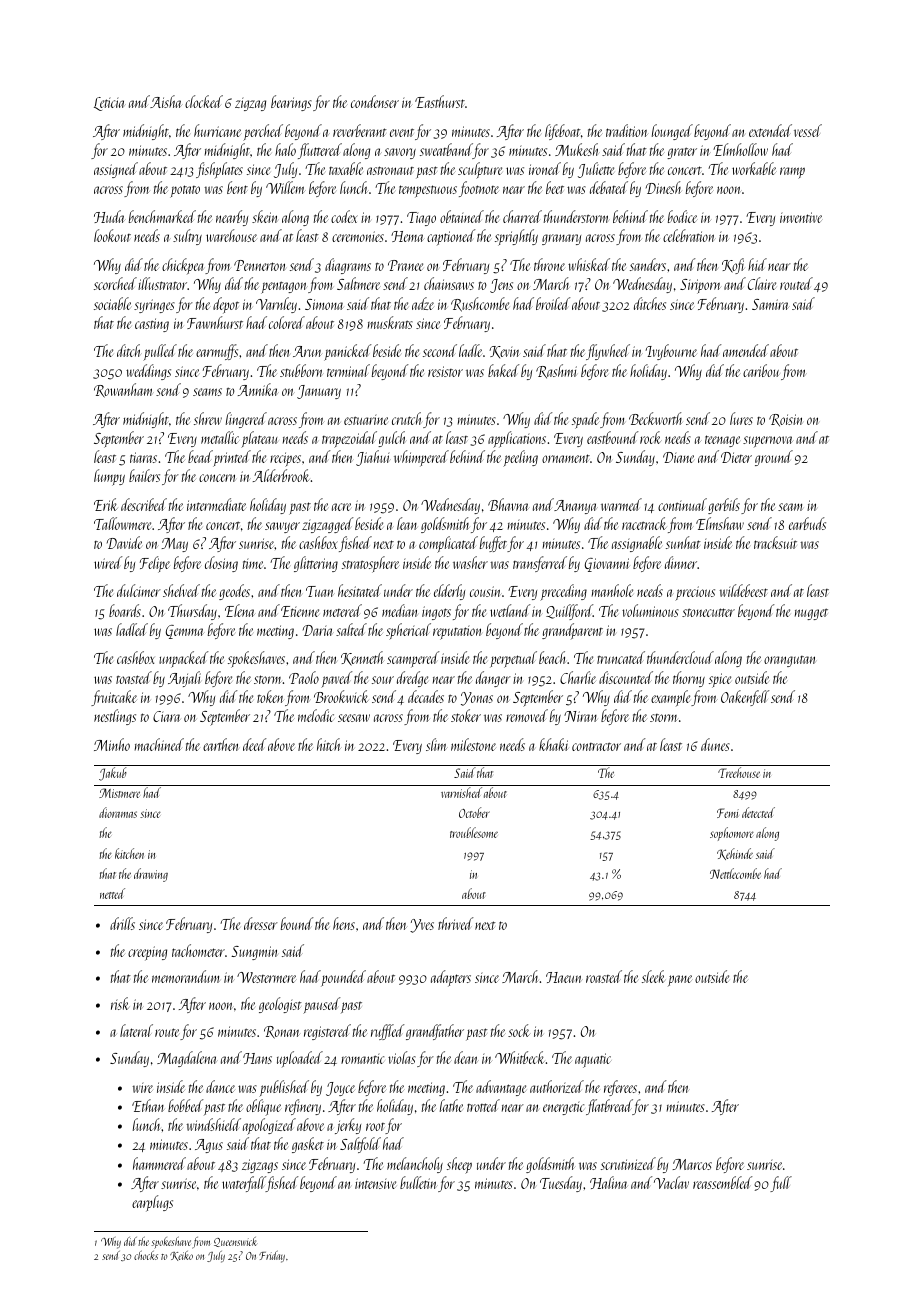 This screenshot has height=1308, width=924. What do you see at coordinates (110, 104) in the screenshot?
I see `Leticia` at bounding box center [110, 104].
